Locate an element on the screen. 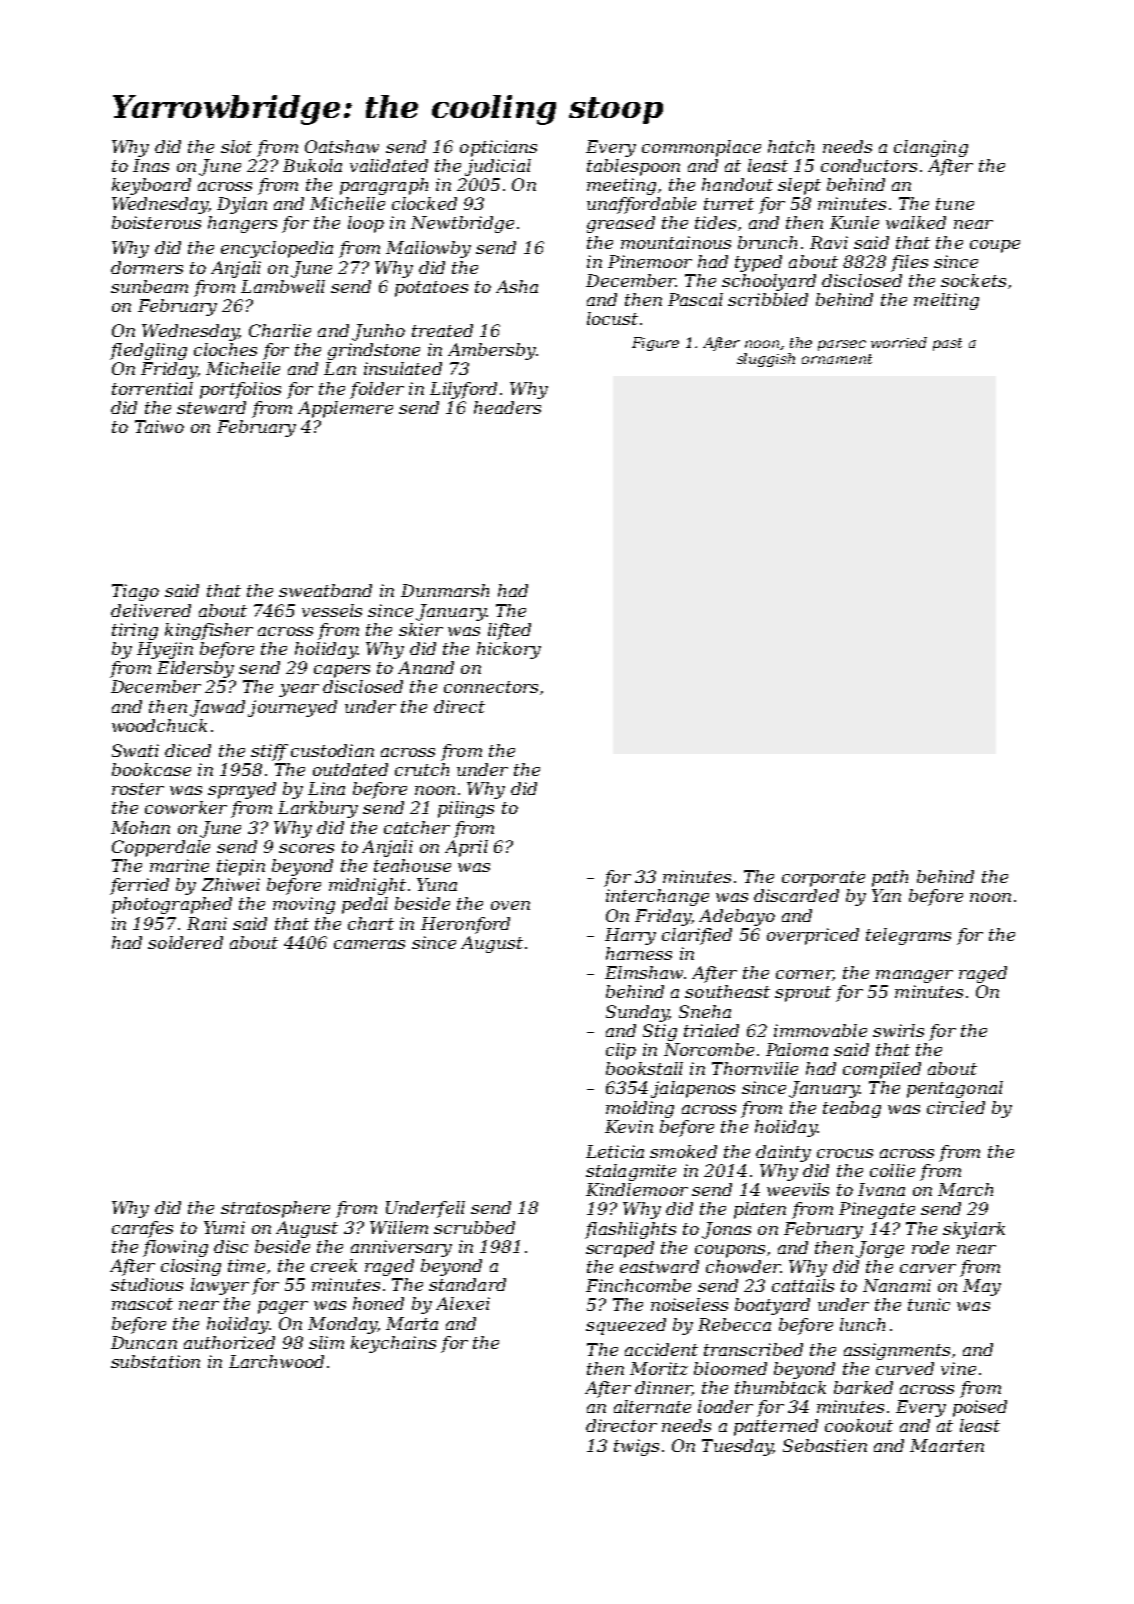 The height and width of the screenshot is (1604, 1134). collie is located at coordinates (892, 1170).
